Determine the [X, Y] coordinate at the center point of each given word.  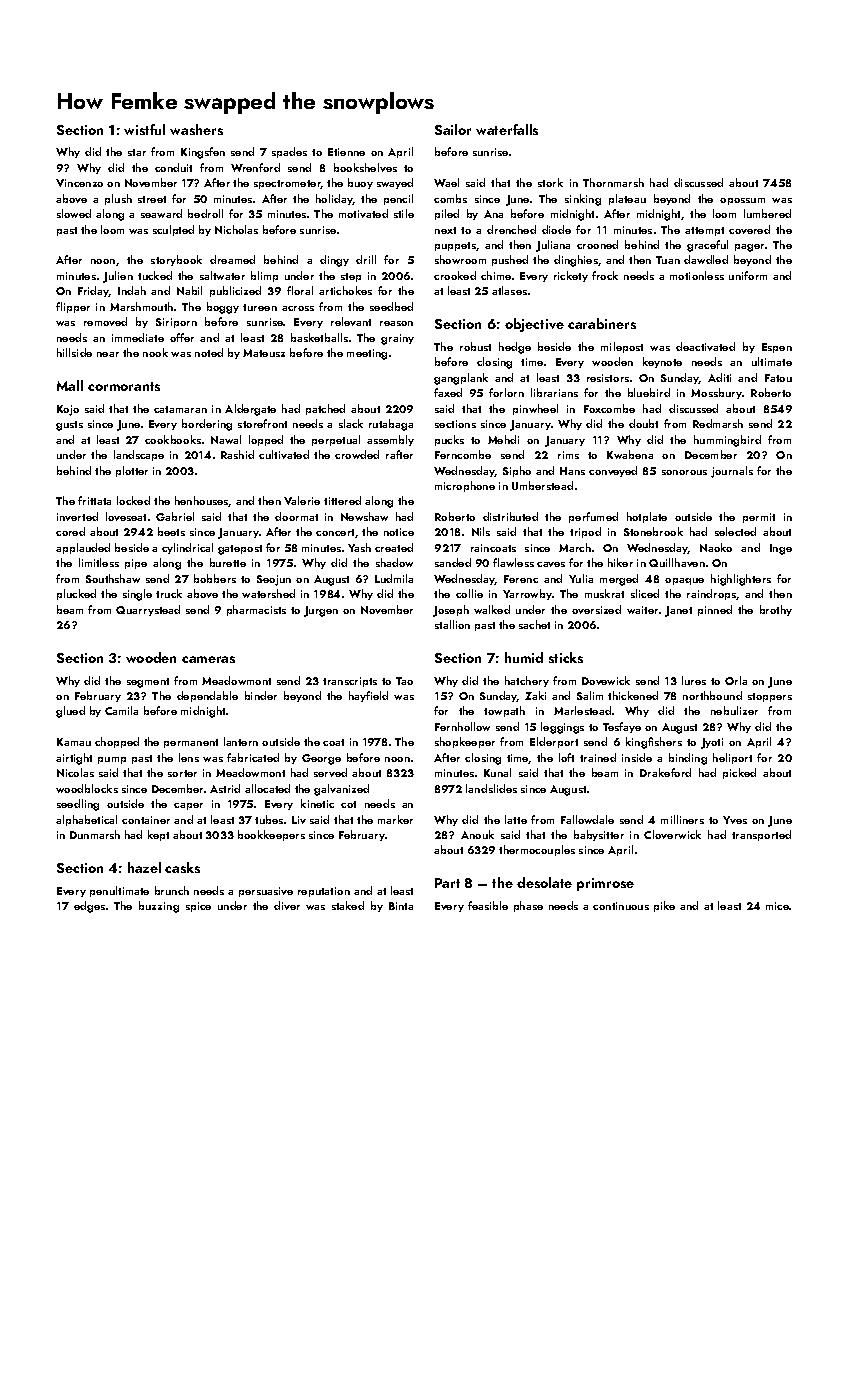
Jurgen [321, 611]
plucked [76, 594]
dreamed [232, 259]
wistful [144, 129]
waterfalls [507, 129]
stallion [452, 624]
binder [261, 695]
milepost [622, 347]
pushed [510, 260]
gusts [69, 426]
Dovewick [606, 680]
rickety [571, 276]
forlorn [506, 392]
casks [182, 867]
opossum [742, 201]
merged [619, 580]
